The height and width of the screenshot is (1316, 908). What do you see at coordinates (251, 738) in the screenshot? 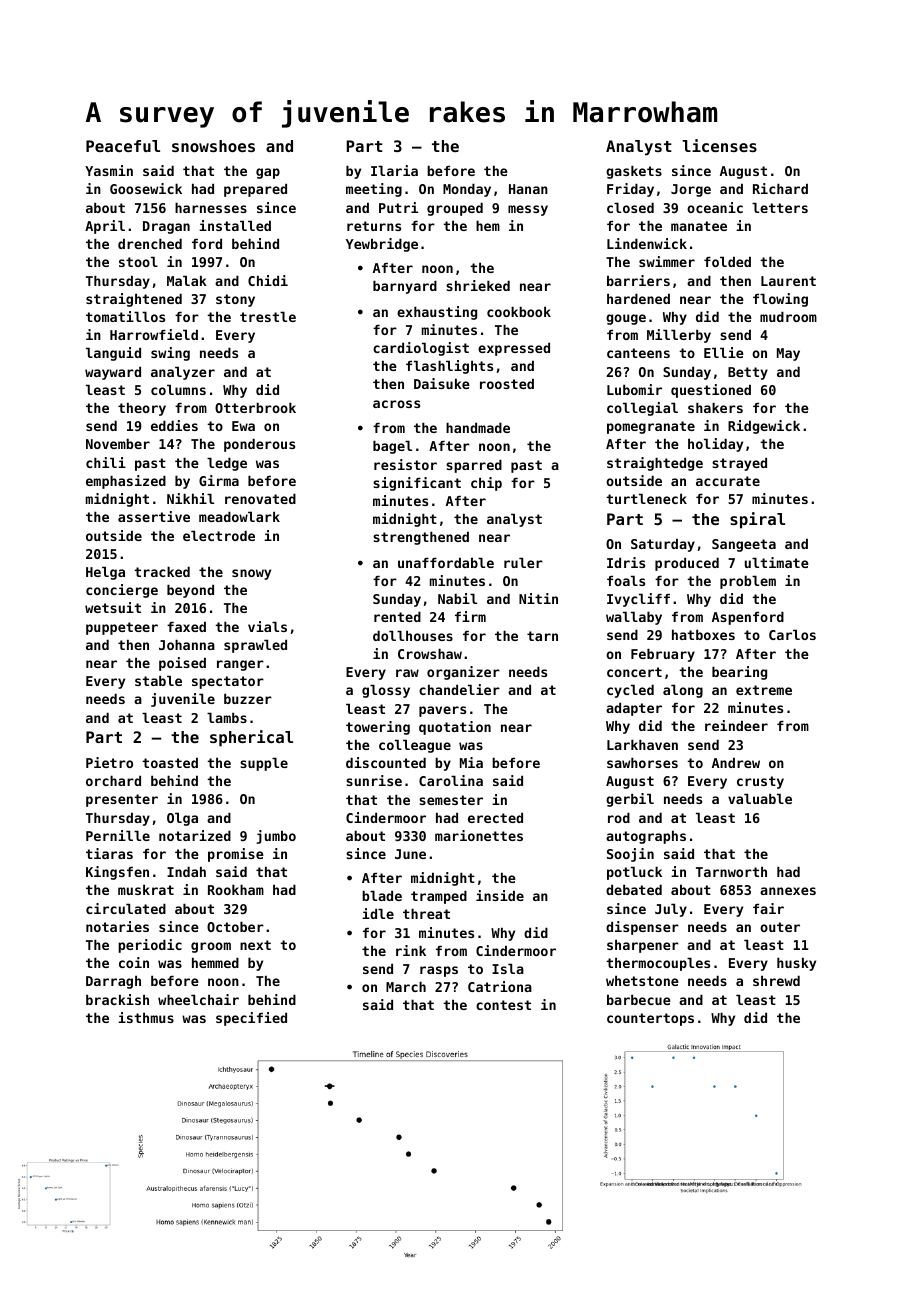
I see `spherical` at bounding box center [251, 738].
